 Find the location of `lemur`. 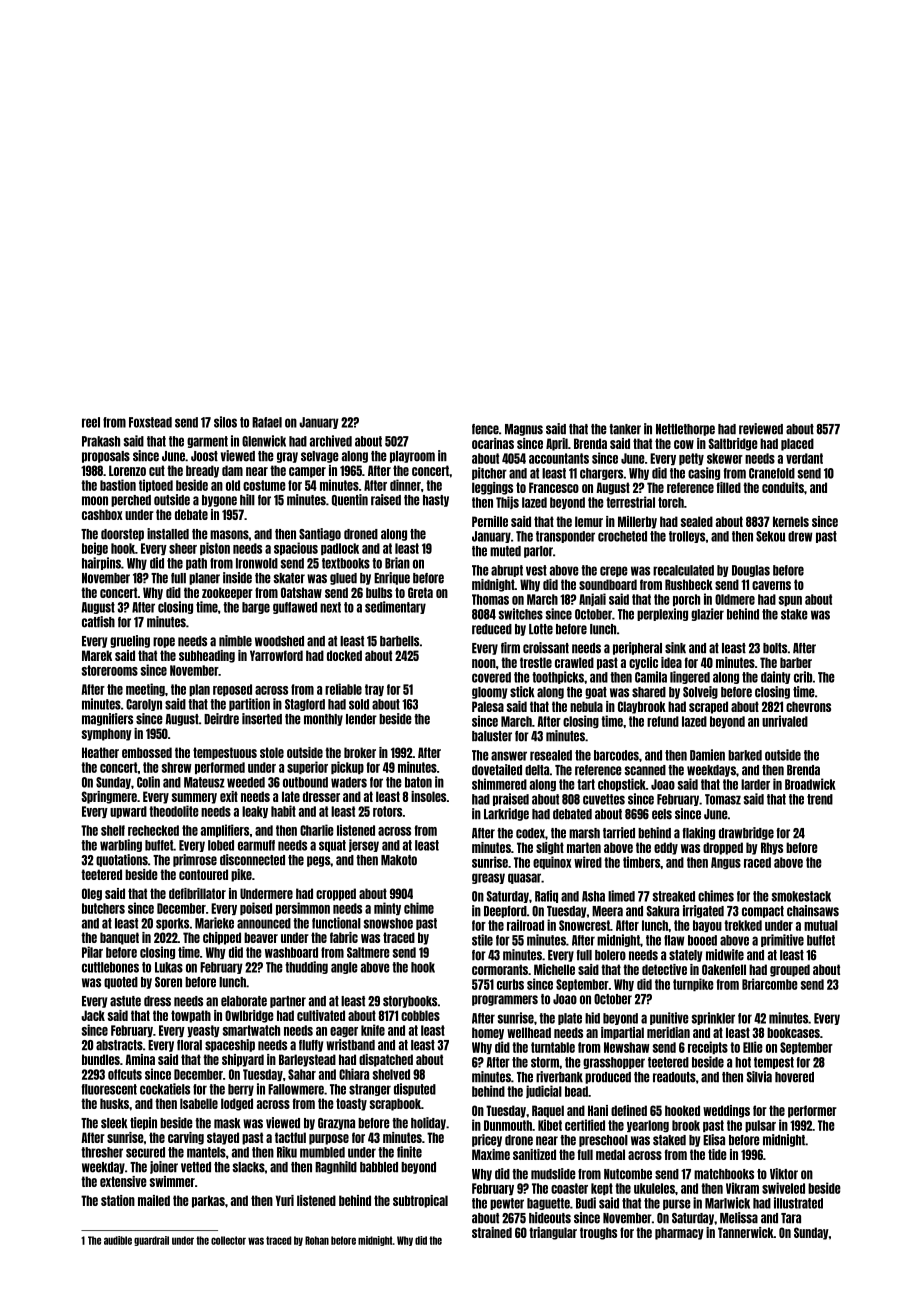

lemur is located at coordinates (589, 521).
